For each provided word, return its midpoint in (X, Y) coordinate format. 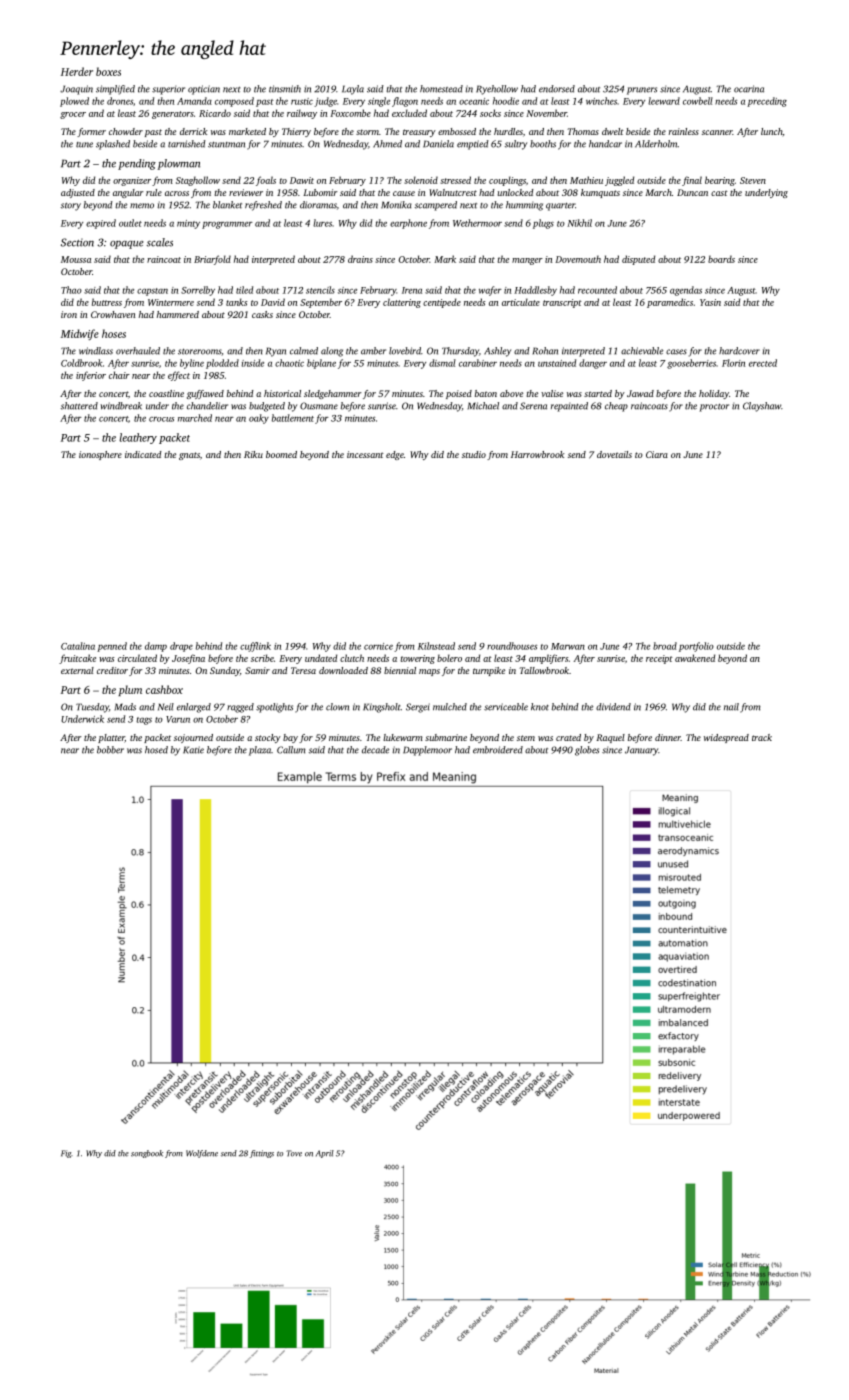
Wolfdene (202, 1154)
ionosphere (100, 455)
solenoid (421, 180)
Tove (294, 1153)
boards (721, 259)
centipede (442, 303)
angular (128, 193)
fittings (262, 1154)
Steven (753, 180)
